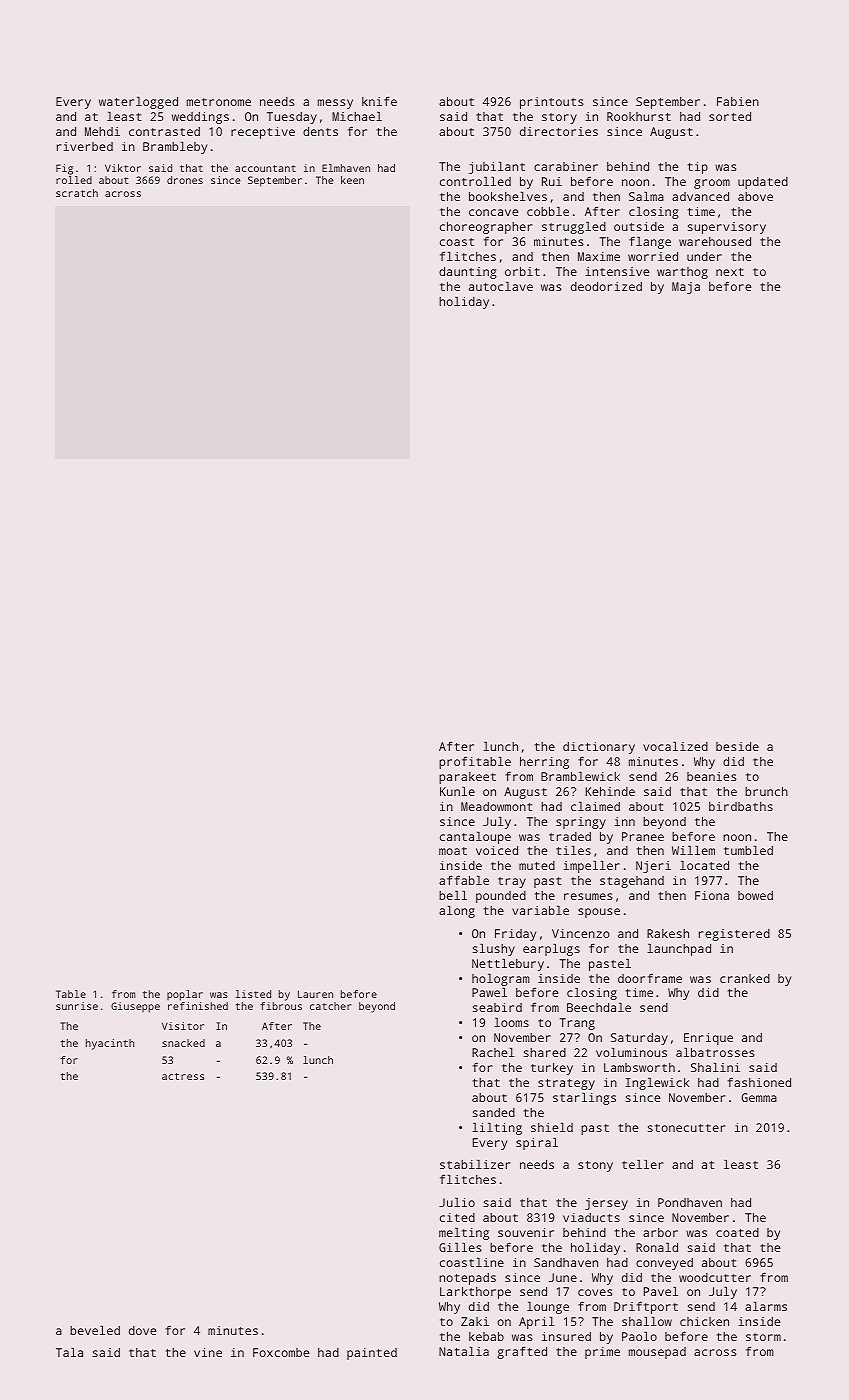  What do you see at coordinates (548, 211) in the screenshot?
I see `cobble` at bounding box center [548, 211].
